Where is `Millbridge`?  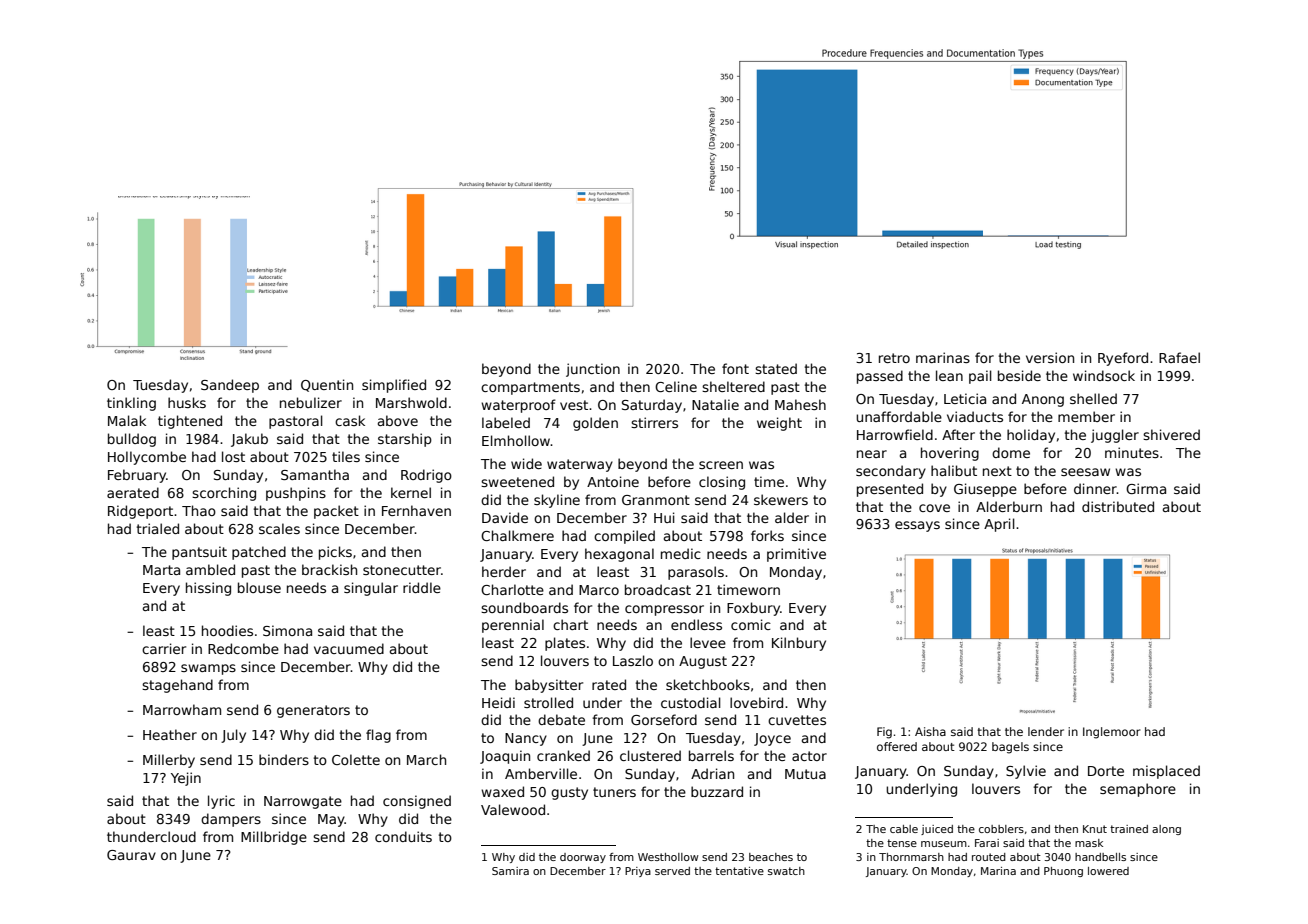
Millbridge is located at coordinates (274, 838).
